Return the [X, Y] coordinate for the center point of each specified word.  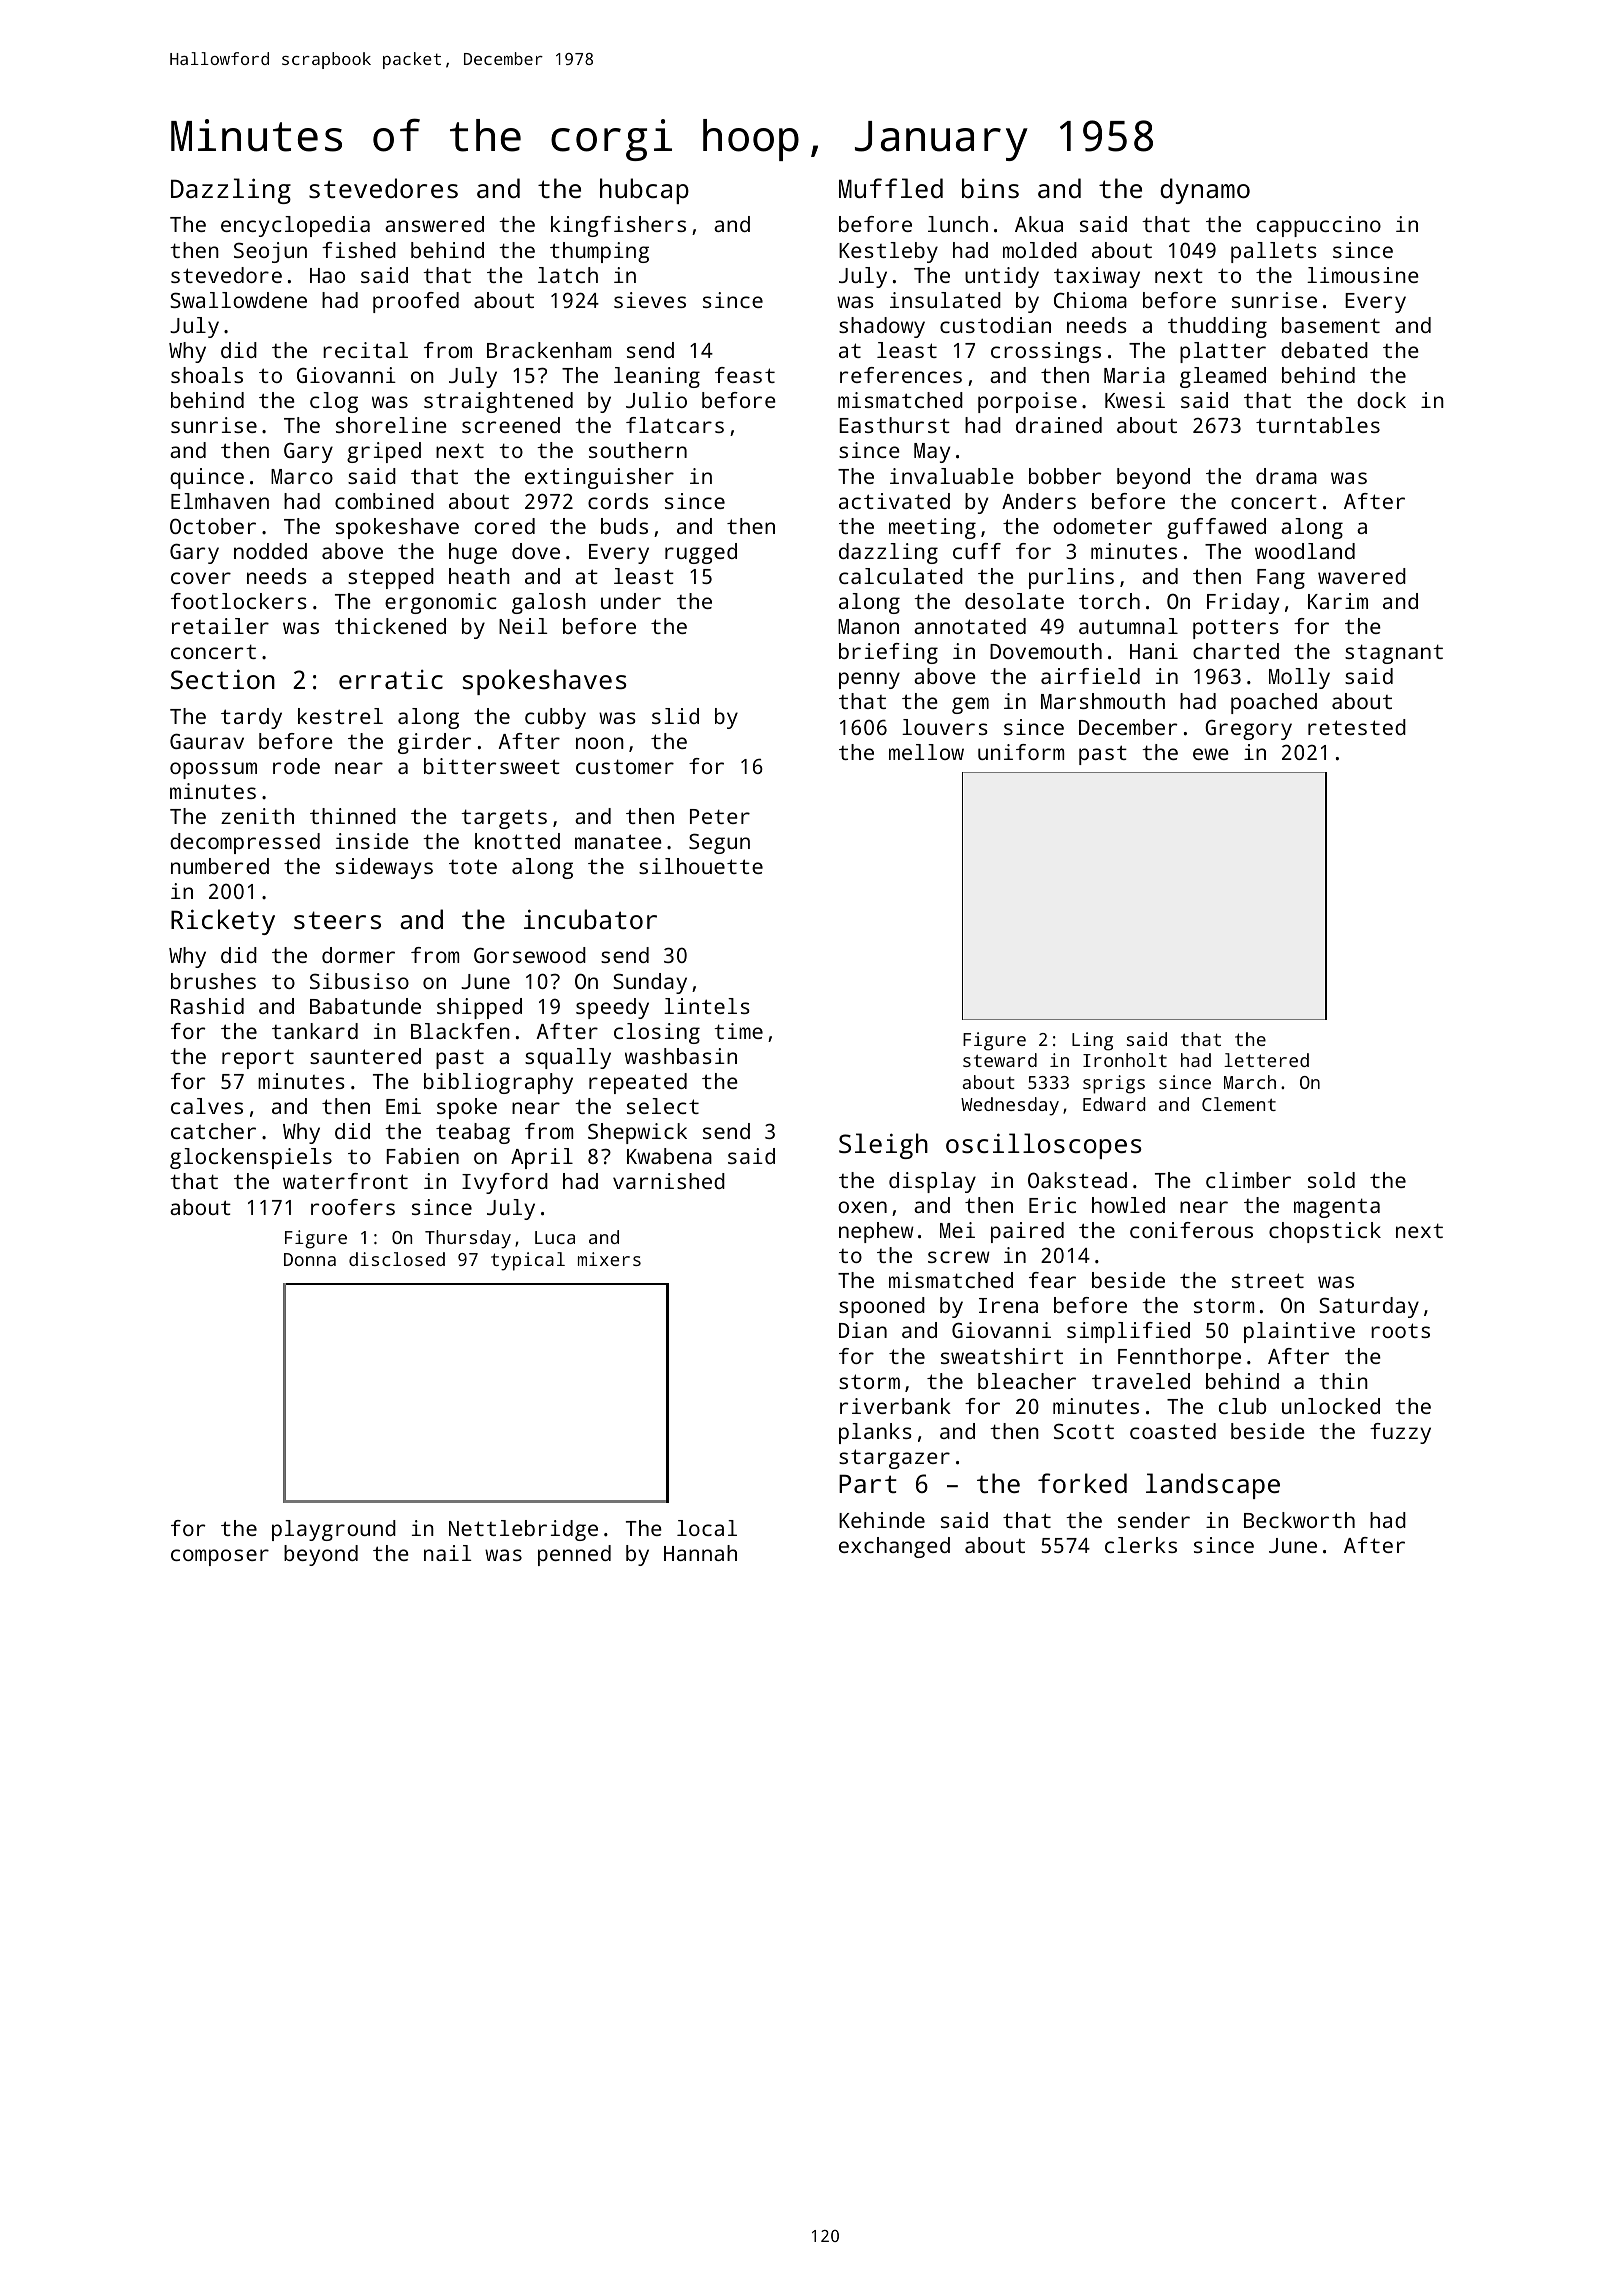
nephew [876, 1232]
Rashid [207, 1006]
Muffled [891, 188]
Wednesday [1010, 1106]
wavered [1362, 576]
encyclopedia [295, 226]
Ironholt [1125, 1060]
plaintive [1299, 1332]
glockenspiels [251, 1158]
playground [334, 1530]
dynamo [1205, 191]
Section [223, 679]
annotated [970, 626]
